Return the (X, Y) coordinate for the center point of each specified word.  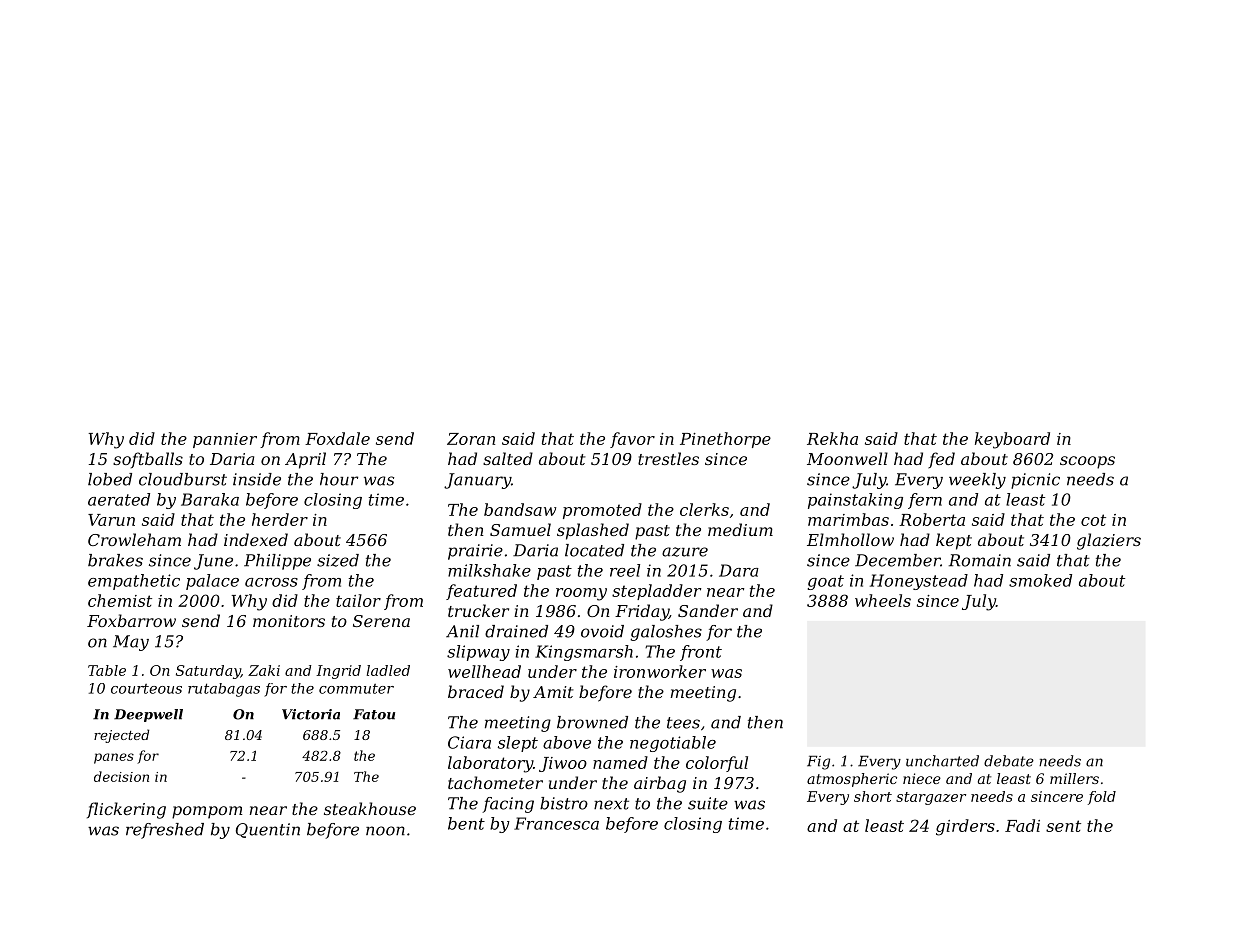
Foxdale (337, 438)
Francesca (556, 823)
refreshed (165, 831)
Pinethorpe (725, 440)
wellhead (484, 671)
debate (1009, 761)
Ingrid (338, 672)
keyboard (1012, 440)
